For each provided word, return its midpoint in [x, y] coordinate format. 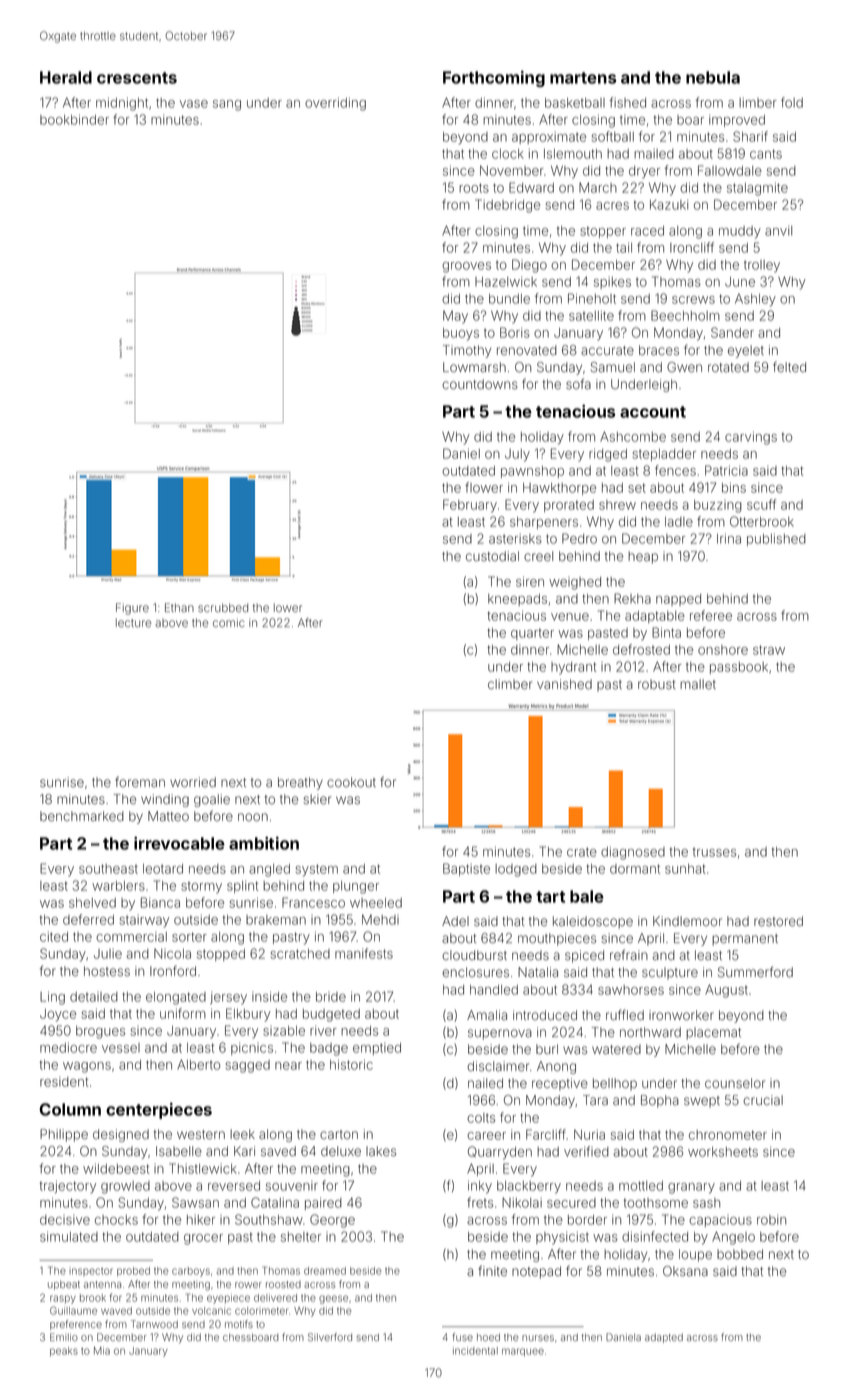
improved [737, 120]
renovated [527, 350]
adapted [664, 1338]
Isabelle [179, 1151]
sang [227, 105]
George [332, 1221]
